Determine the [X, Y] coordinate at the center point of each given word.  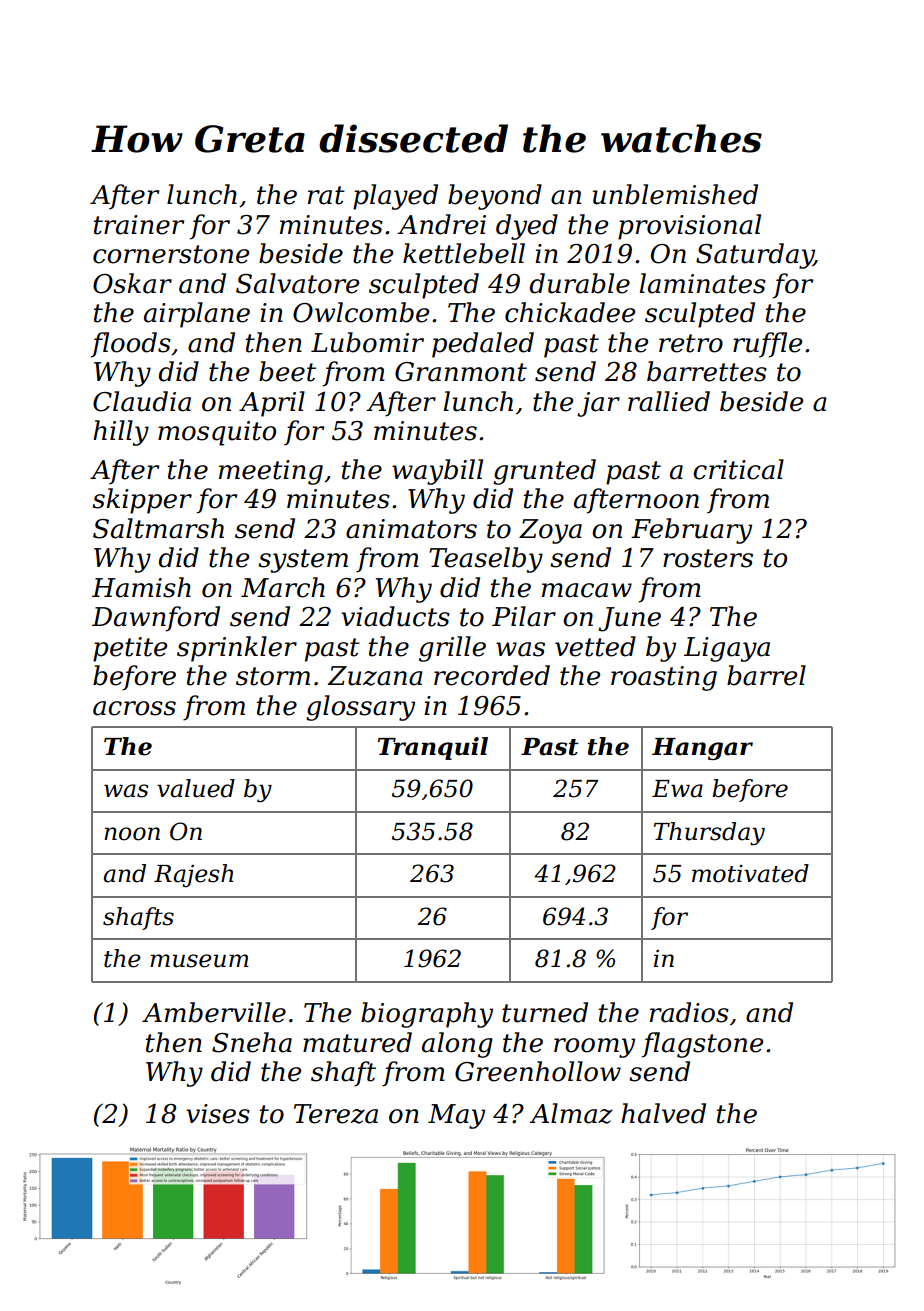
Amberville [214, 1012]
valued [196, 788]
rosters [708, 558]
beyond [495, 197]
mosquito [217, 433]
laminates [703, 283]
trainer [139, 225]
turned [545, 1012]
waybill [437, 472]
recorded [492, 675]
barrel [766, 675]
